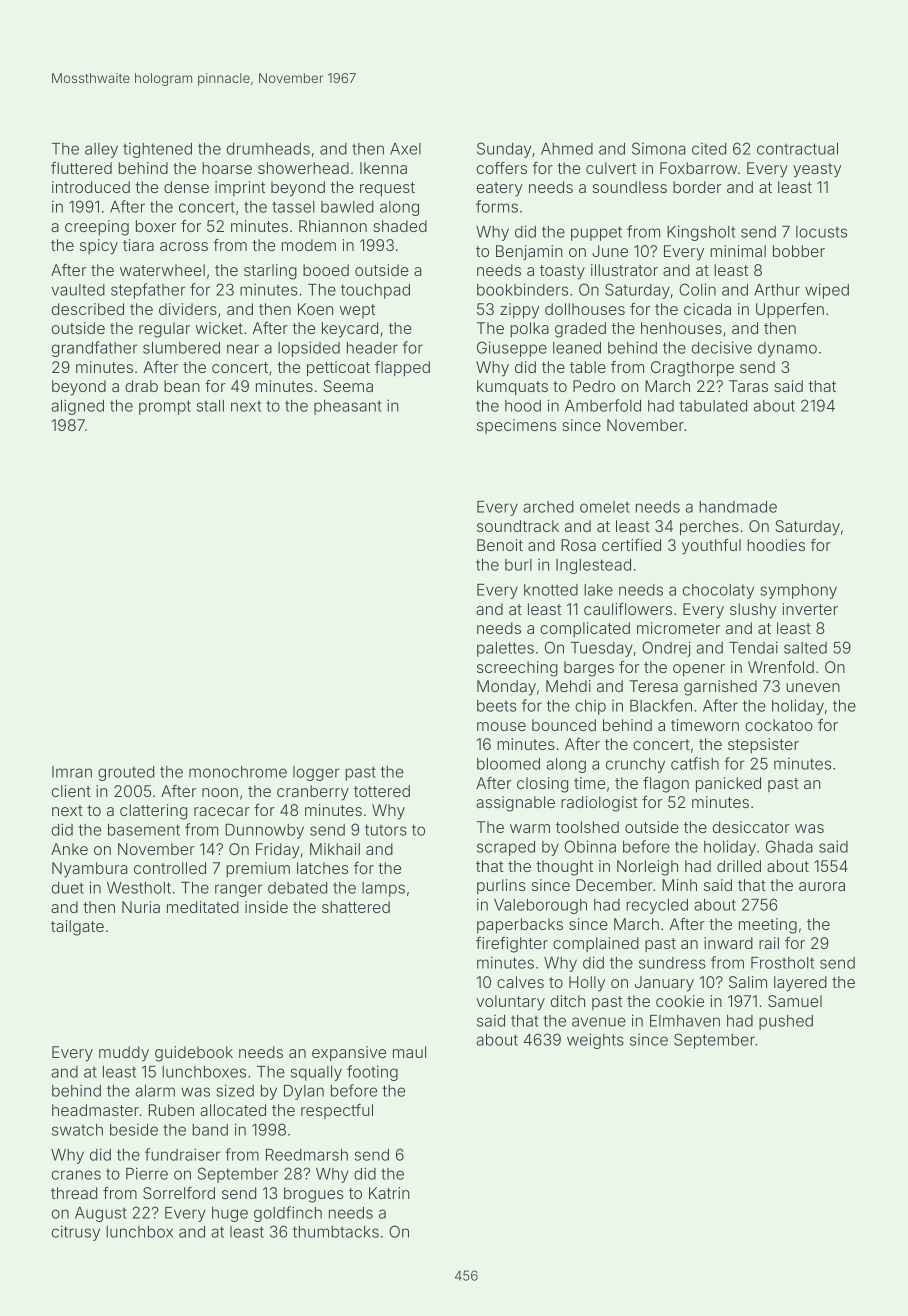 This screenshot has width=908, height=1316. Describe the element at coordinates (400, 226) in the screenshot. I see `shaded` at that location.
